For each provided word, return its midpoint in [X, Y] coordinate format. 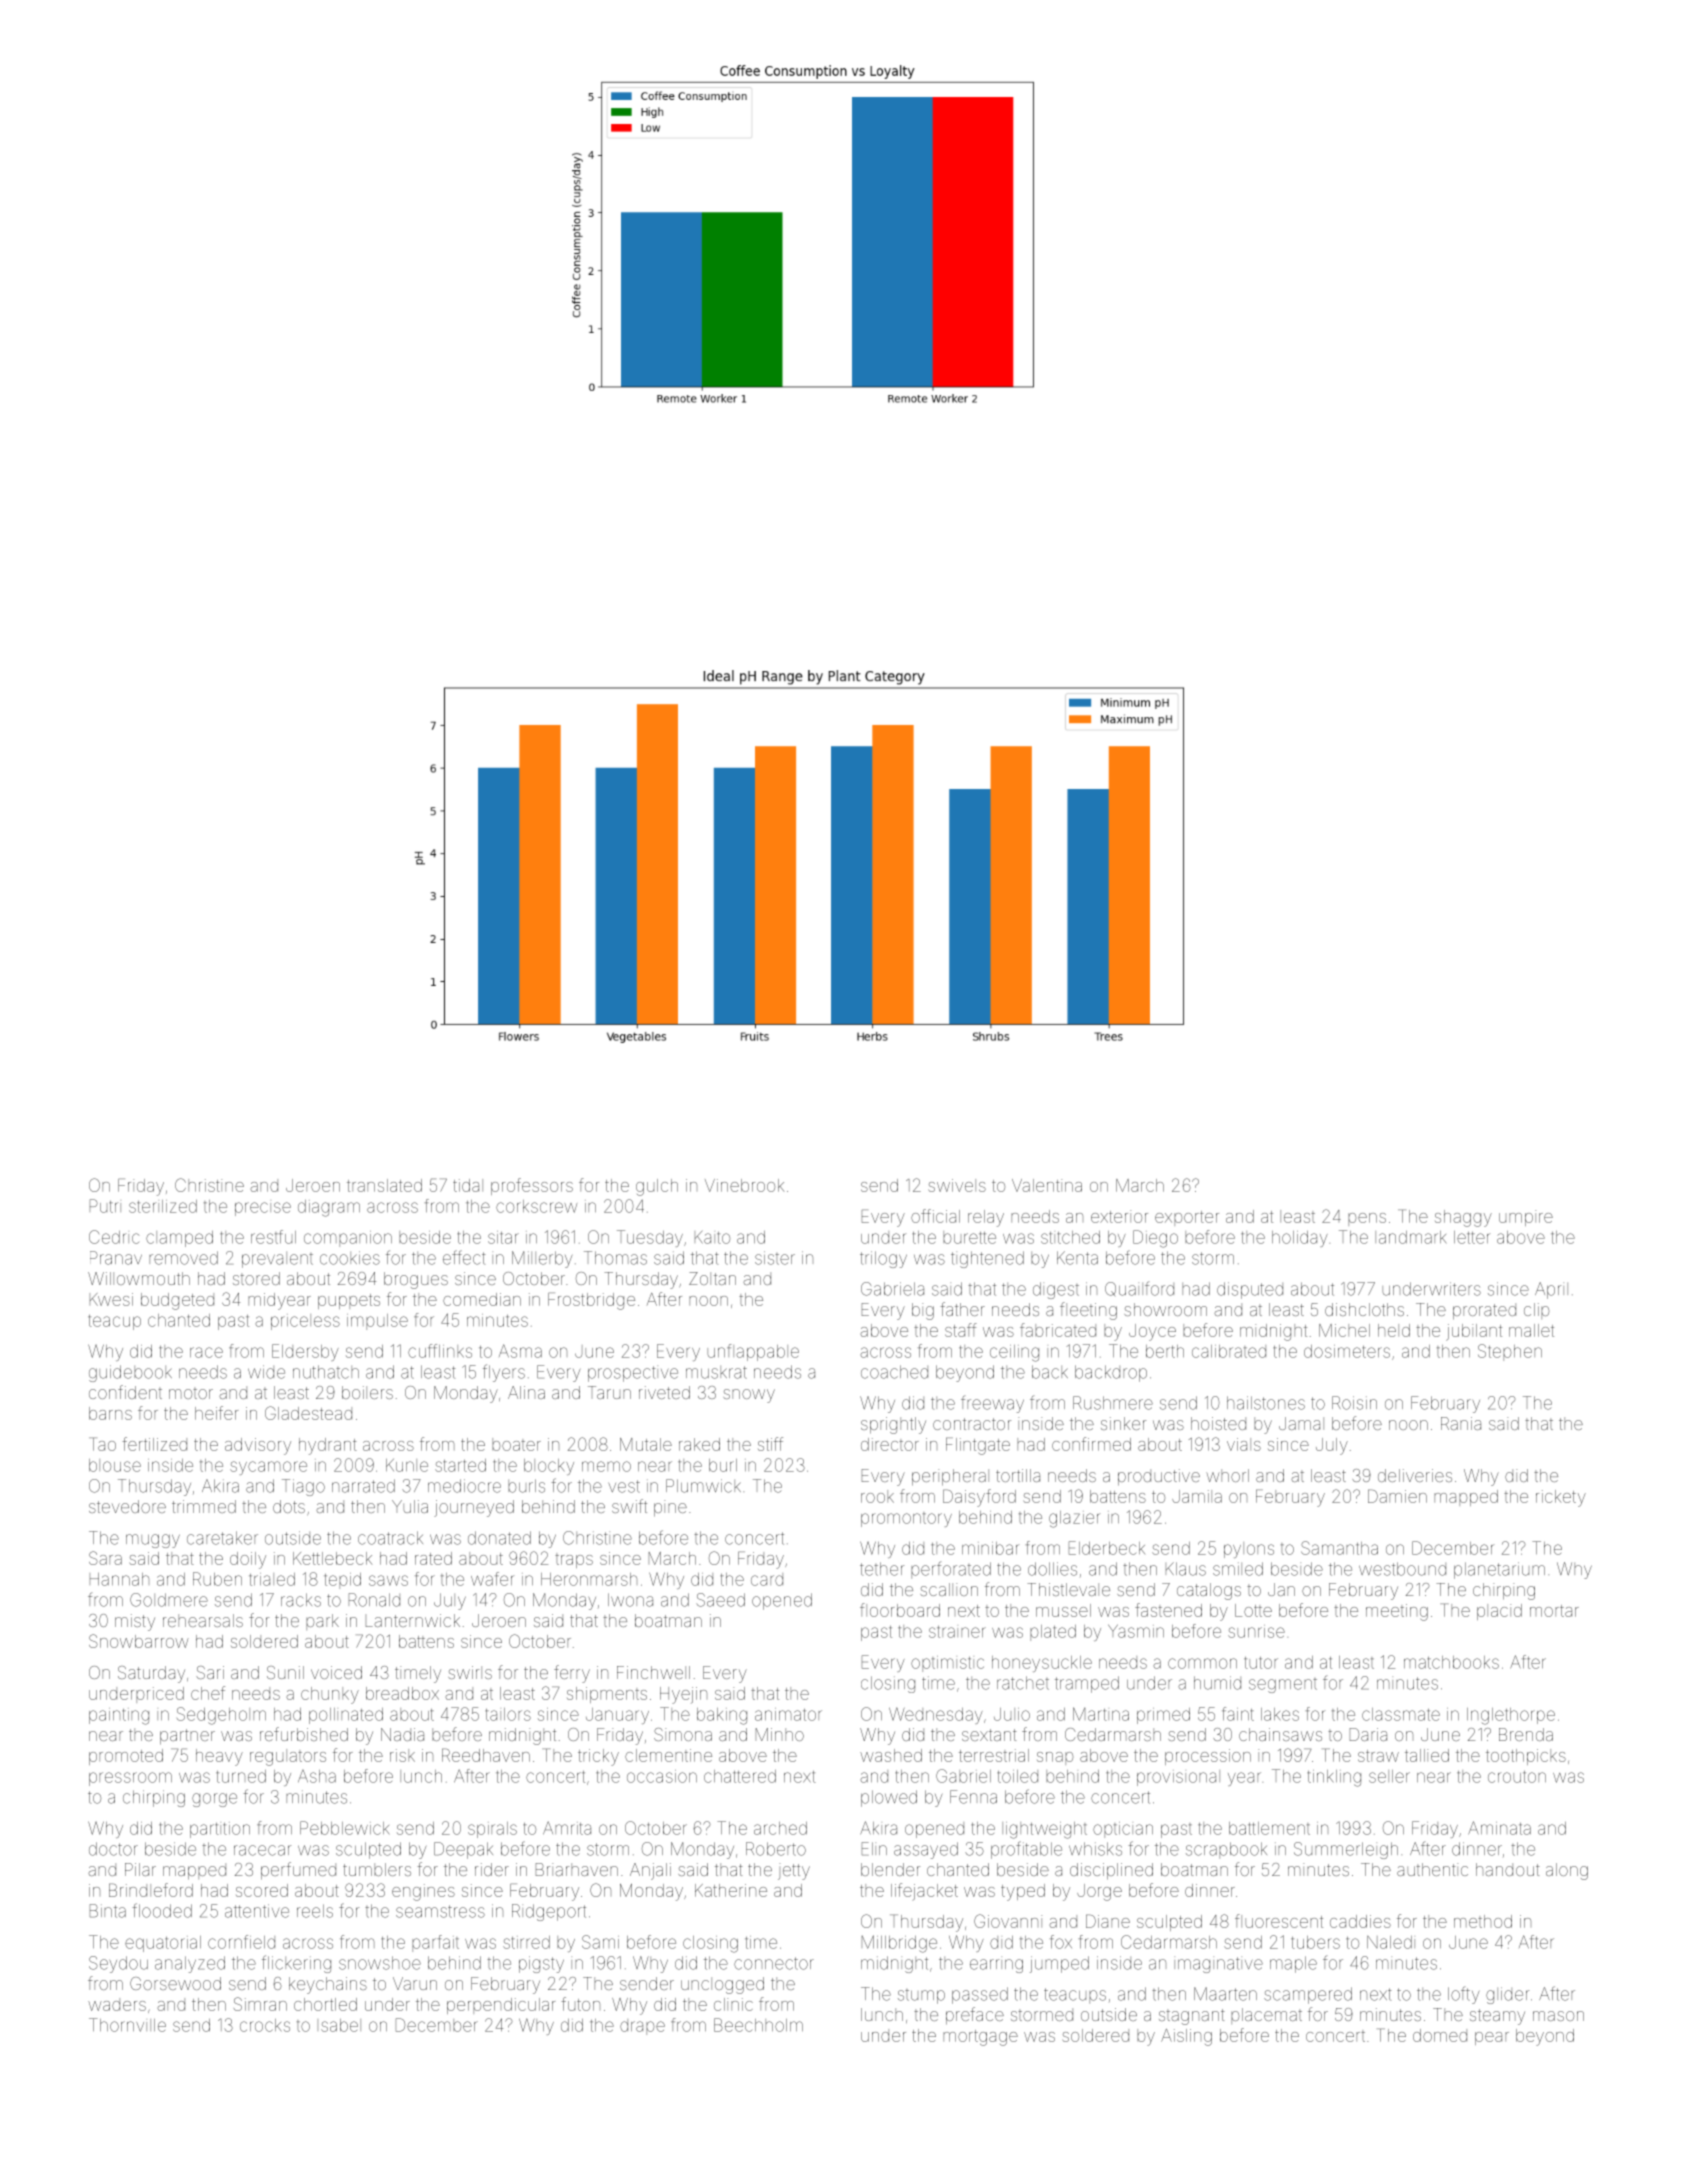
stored [256, 1278]
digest [1056, 1290]
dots [289, 1506]
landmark [1411, 1237]
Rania [1461, 1423]
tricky [598, 1757]
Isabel [341, 2025]
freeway [992, 1404]
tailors [508, 1714]
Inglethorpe [1511, 1716]
